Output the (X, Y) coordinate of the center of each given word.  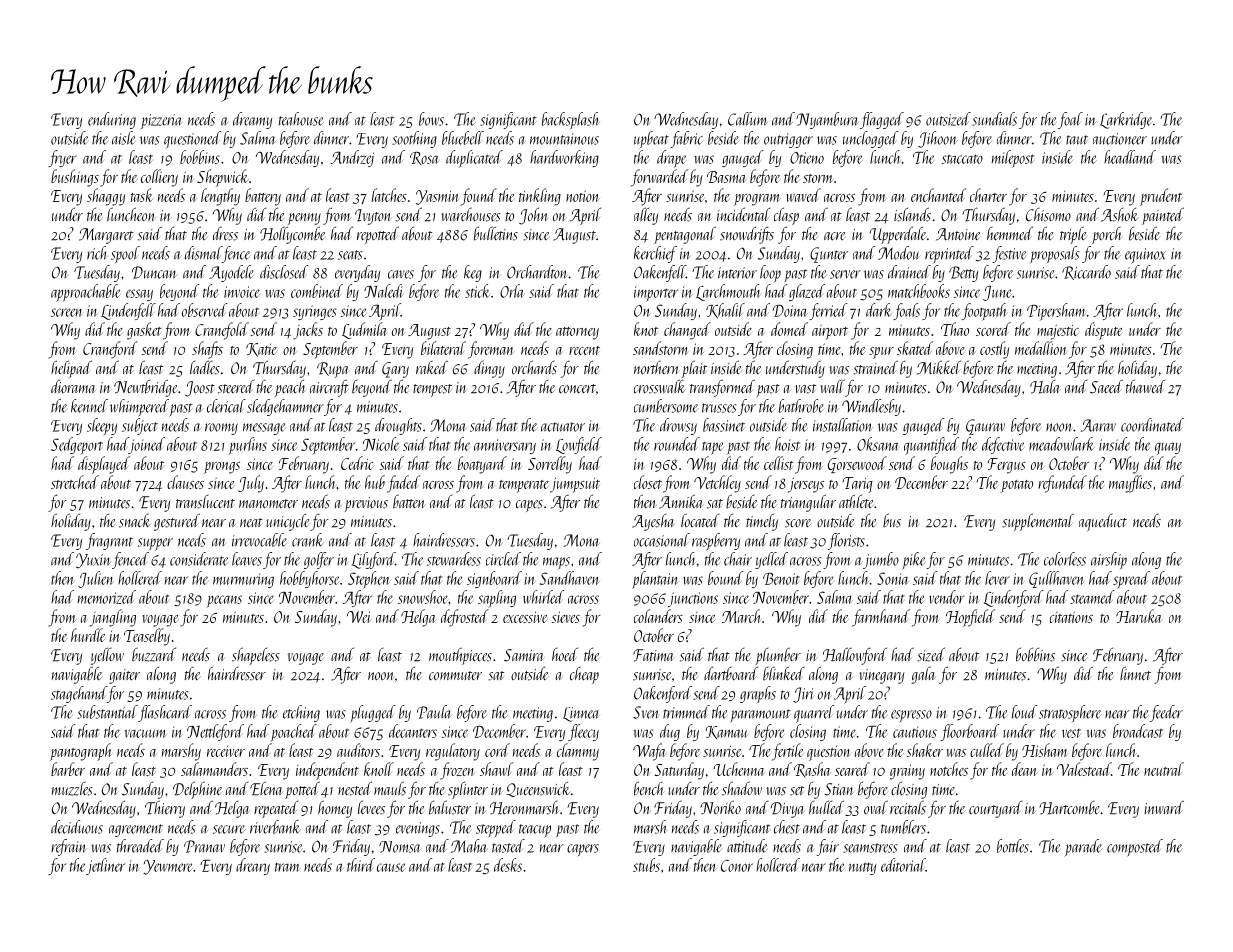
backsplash (571, 120)
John (534, 216)
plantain (655, 580)
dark (879, 310)
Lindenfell (128, 311)
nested (355, 788)
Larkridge (1126, 120)
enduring (112, 120)
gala (923, 675)
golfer (319, 560)
